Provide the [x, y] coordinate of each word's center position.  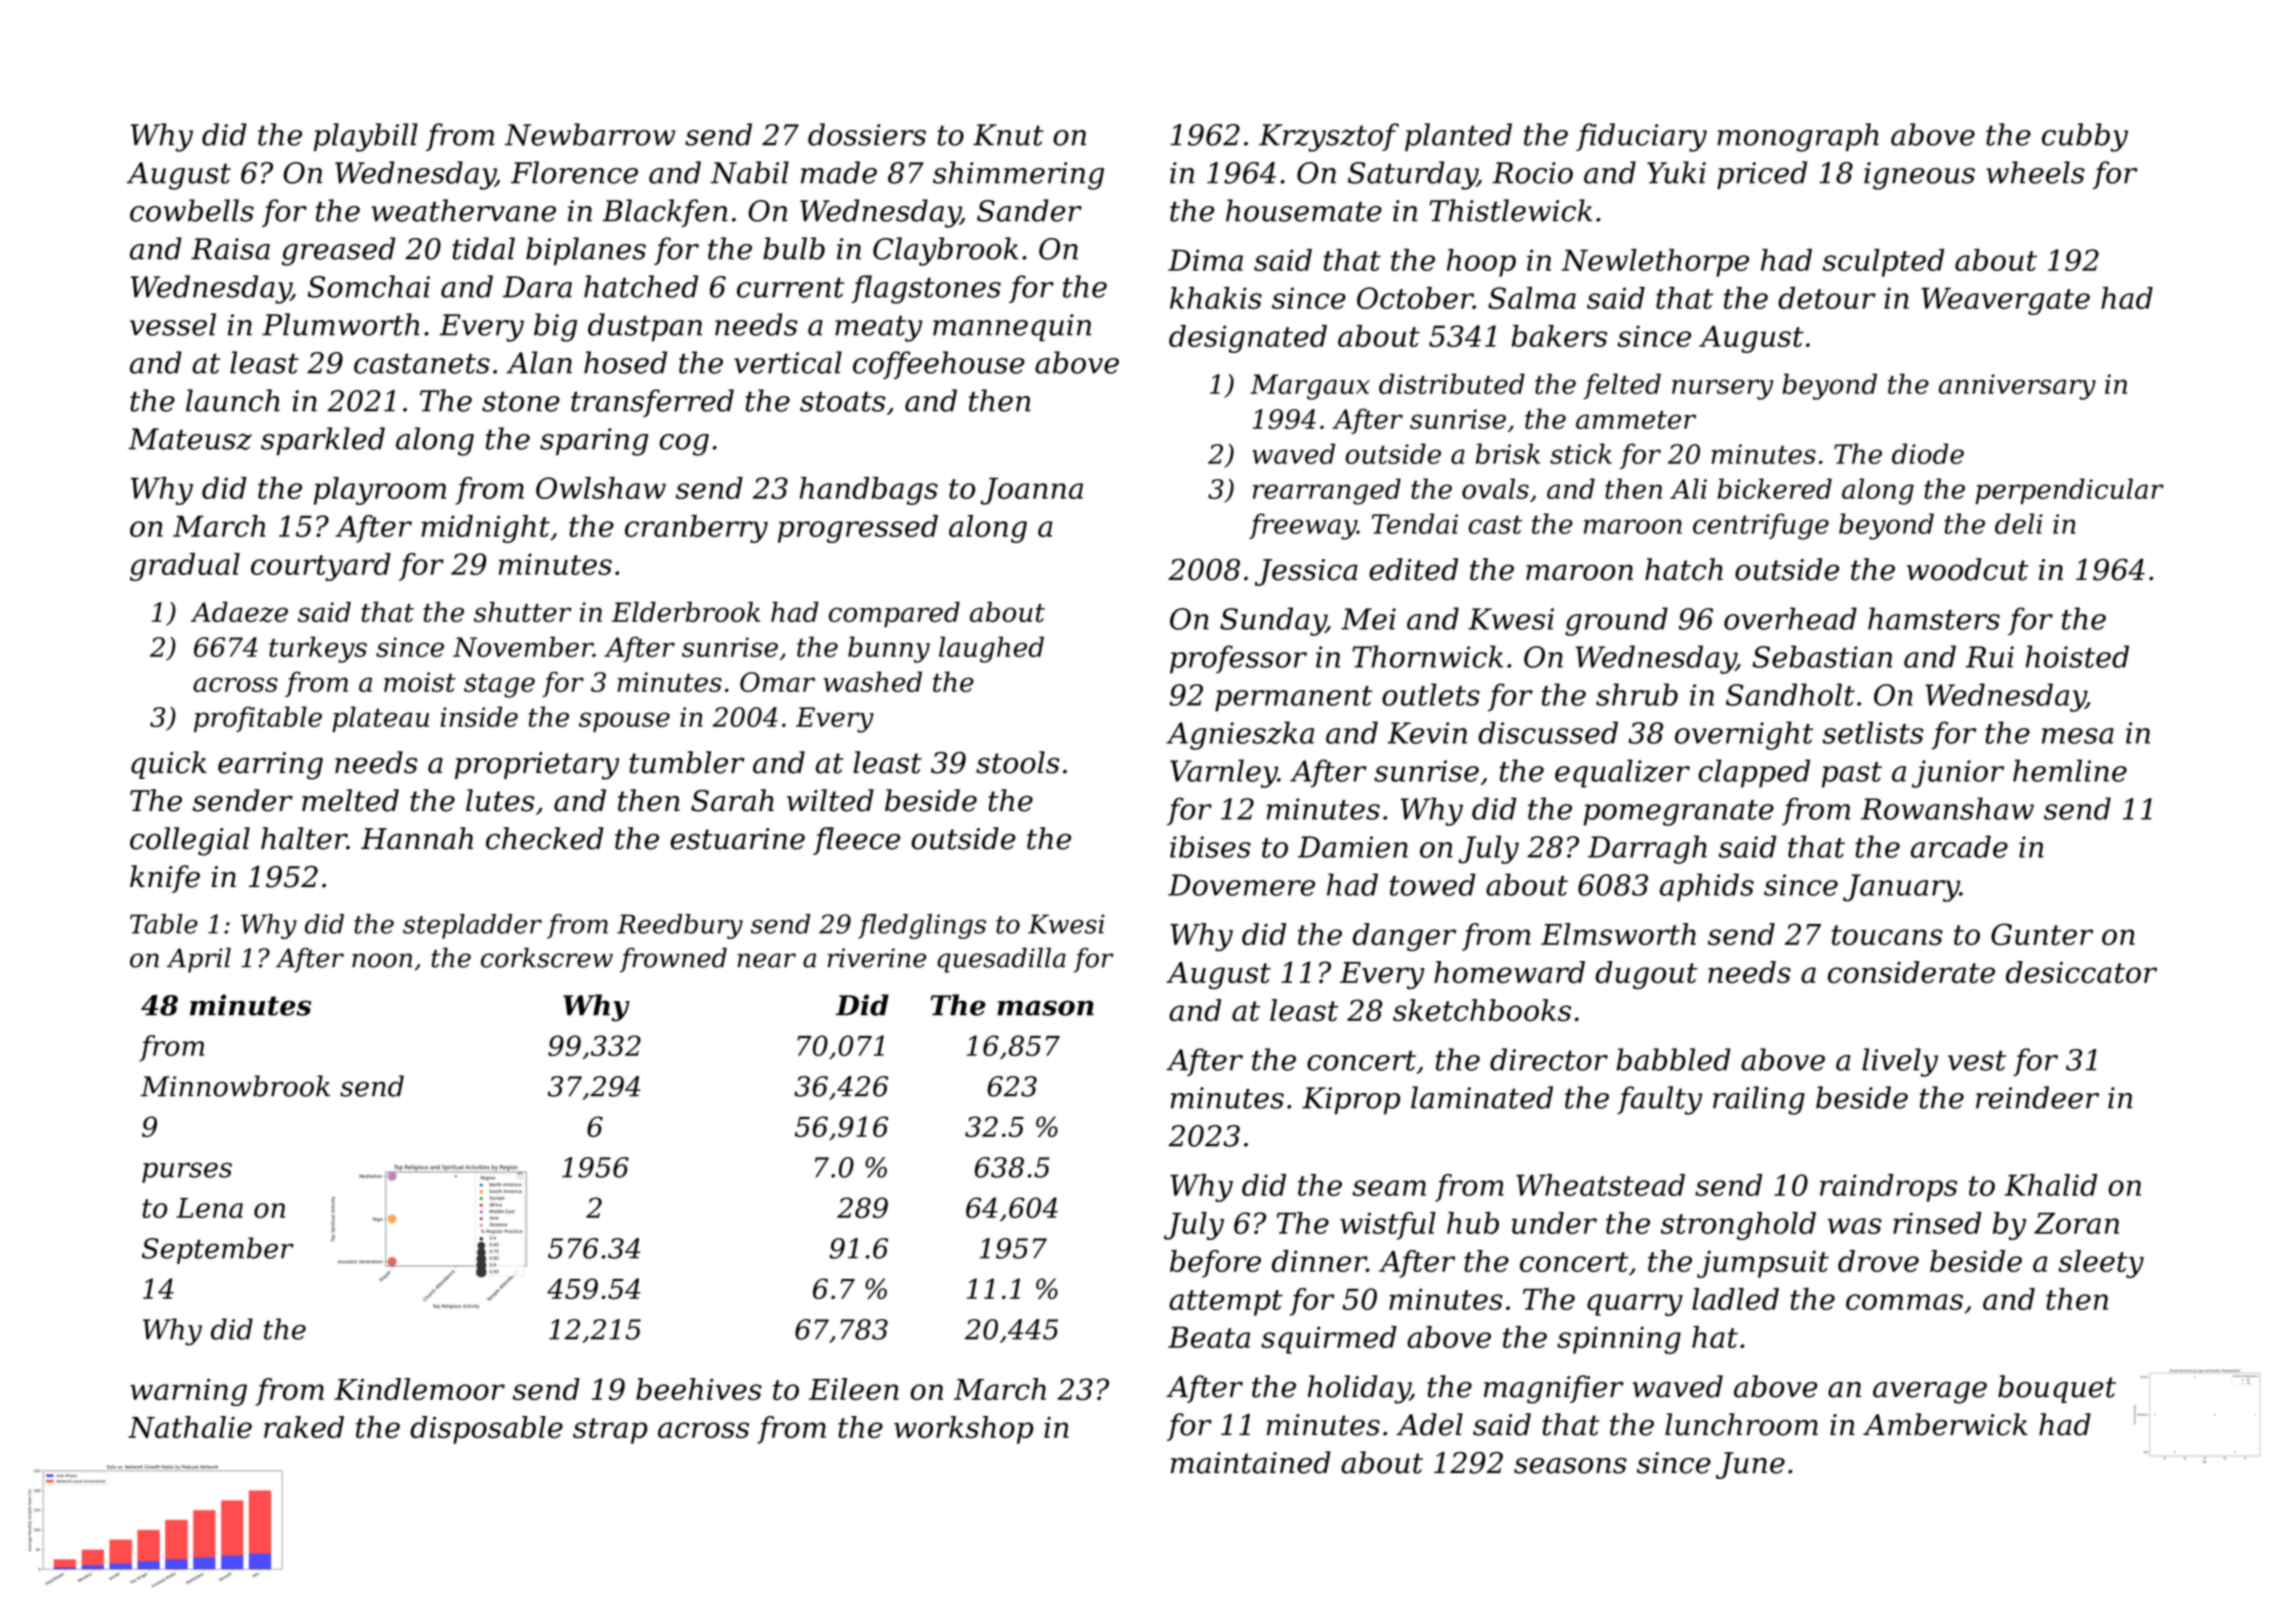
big [555, 327]
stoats [843, 401]
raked [304, 1427]
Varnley [1224, 773]
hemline [2070, 770]
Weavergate [2005, 301]
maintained [1251, 1462]
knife [165, 879]
